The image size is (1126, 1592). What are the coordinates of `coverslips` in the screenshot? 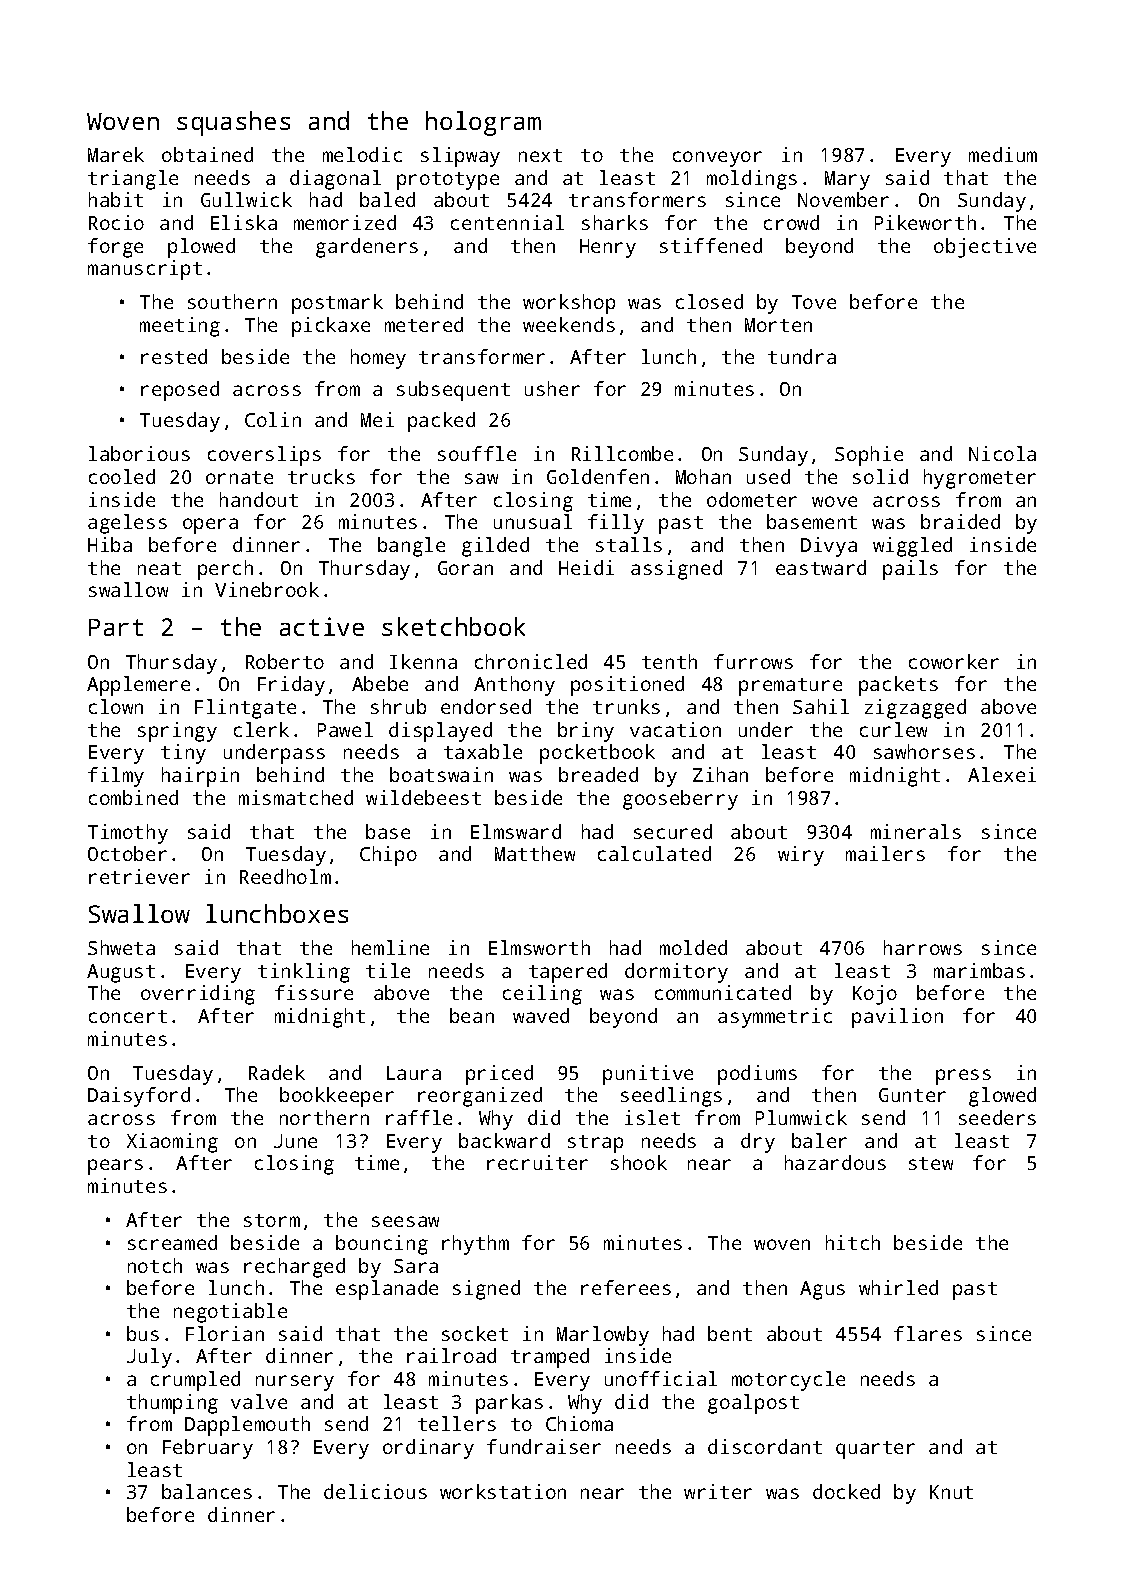 It's located at (264, 456).
